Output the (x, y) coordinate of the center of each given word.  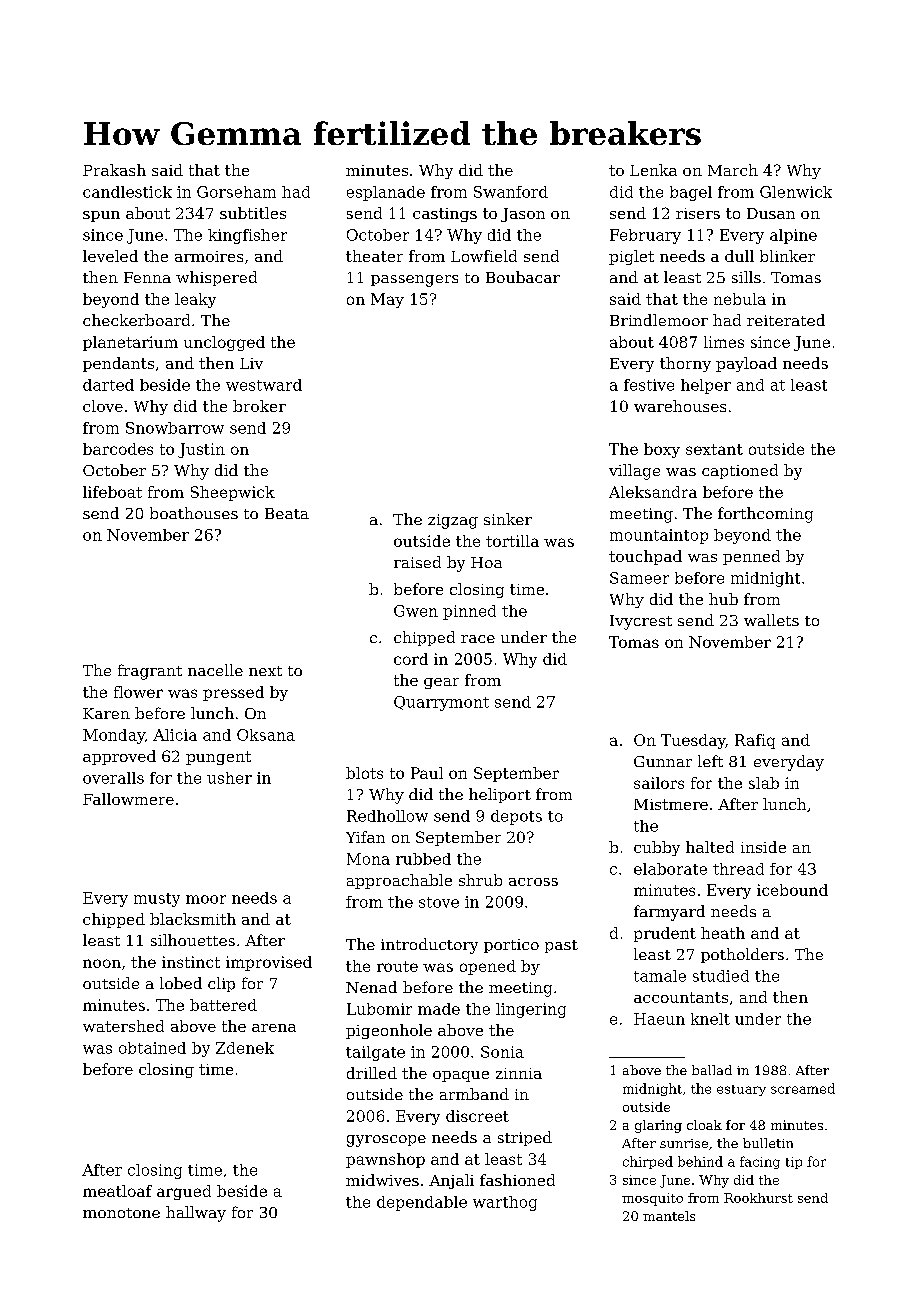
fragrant (150, 672)
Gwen (416, 611)
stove (439, 902)
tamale (660, 976)
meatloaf (117, 1191)
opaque (461, 1076)
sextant (714, 449)
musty (157, 900)
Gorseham (236, 192)
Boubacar (523, 277)
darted (108, 385)
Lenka (653, 170)
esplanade (386, 193)
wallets (771, 620)
